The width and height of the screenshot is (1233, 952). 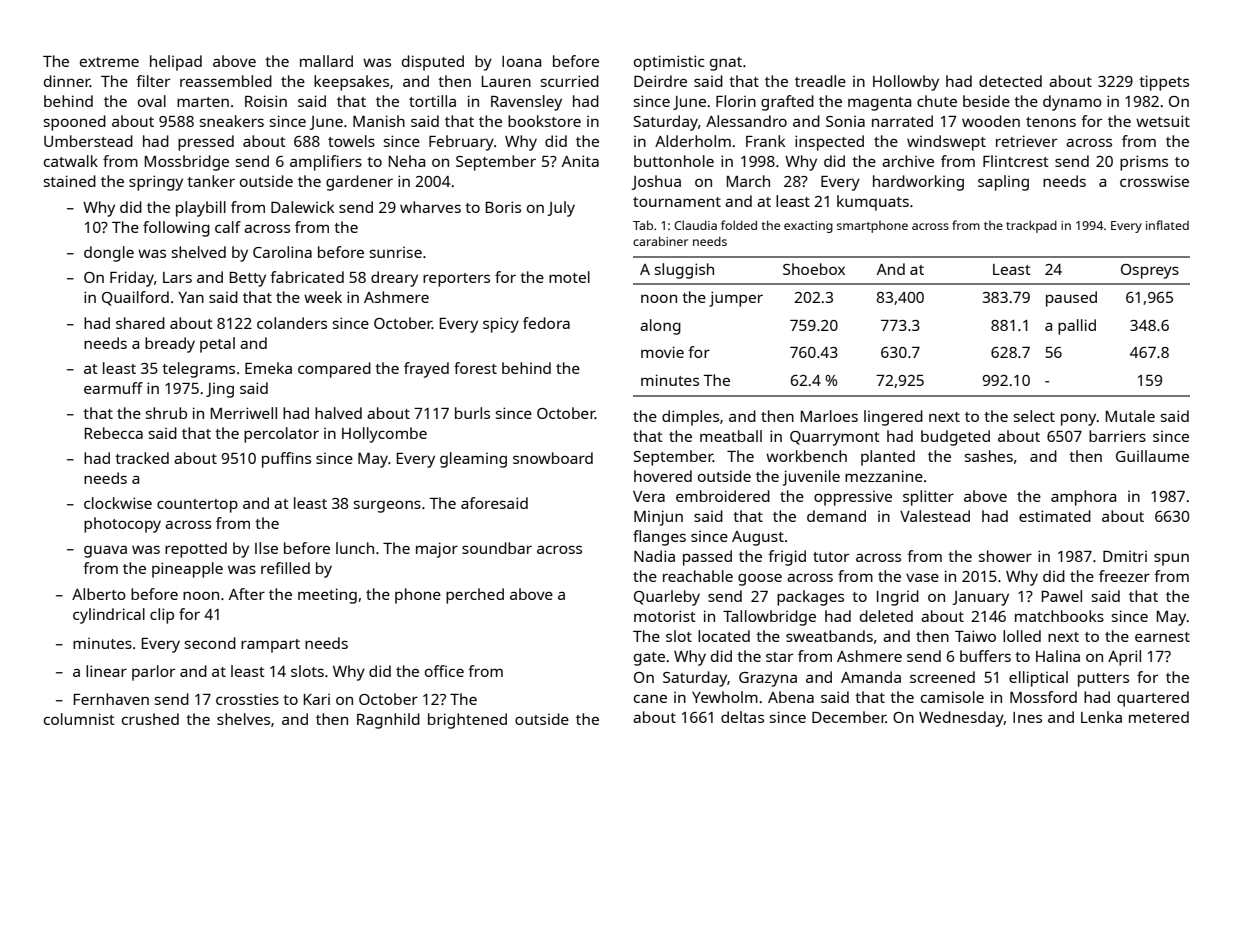 What do you see at coordinates (1071, 299) in the screenshot?
I see `paused` at bounding box center [1071, 299].
